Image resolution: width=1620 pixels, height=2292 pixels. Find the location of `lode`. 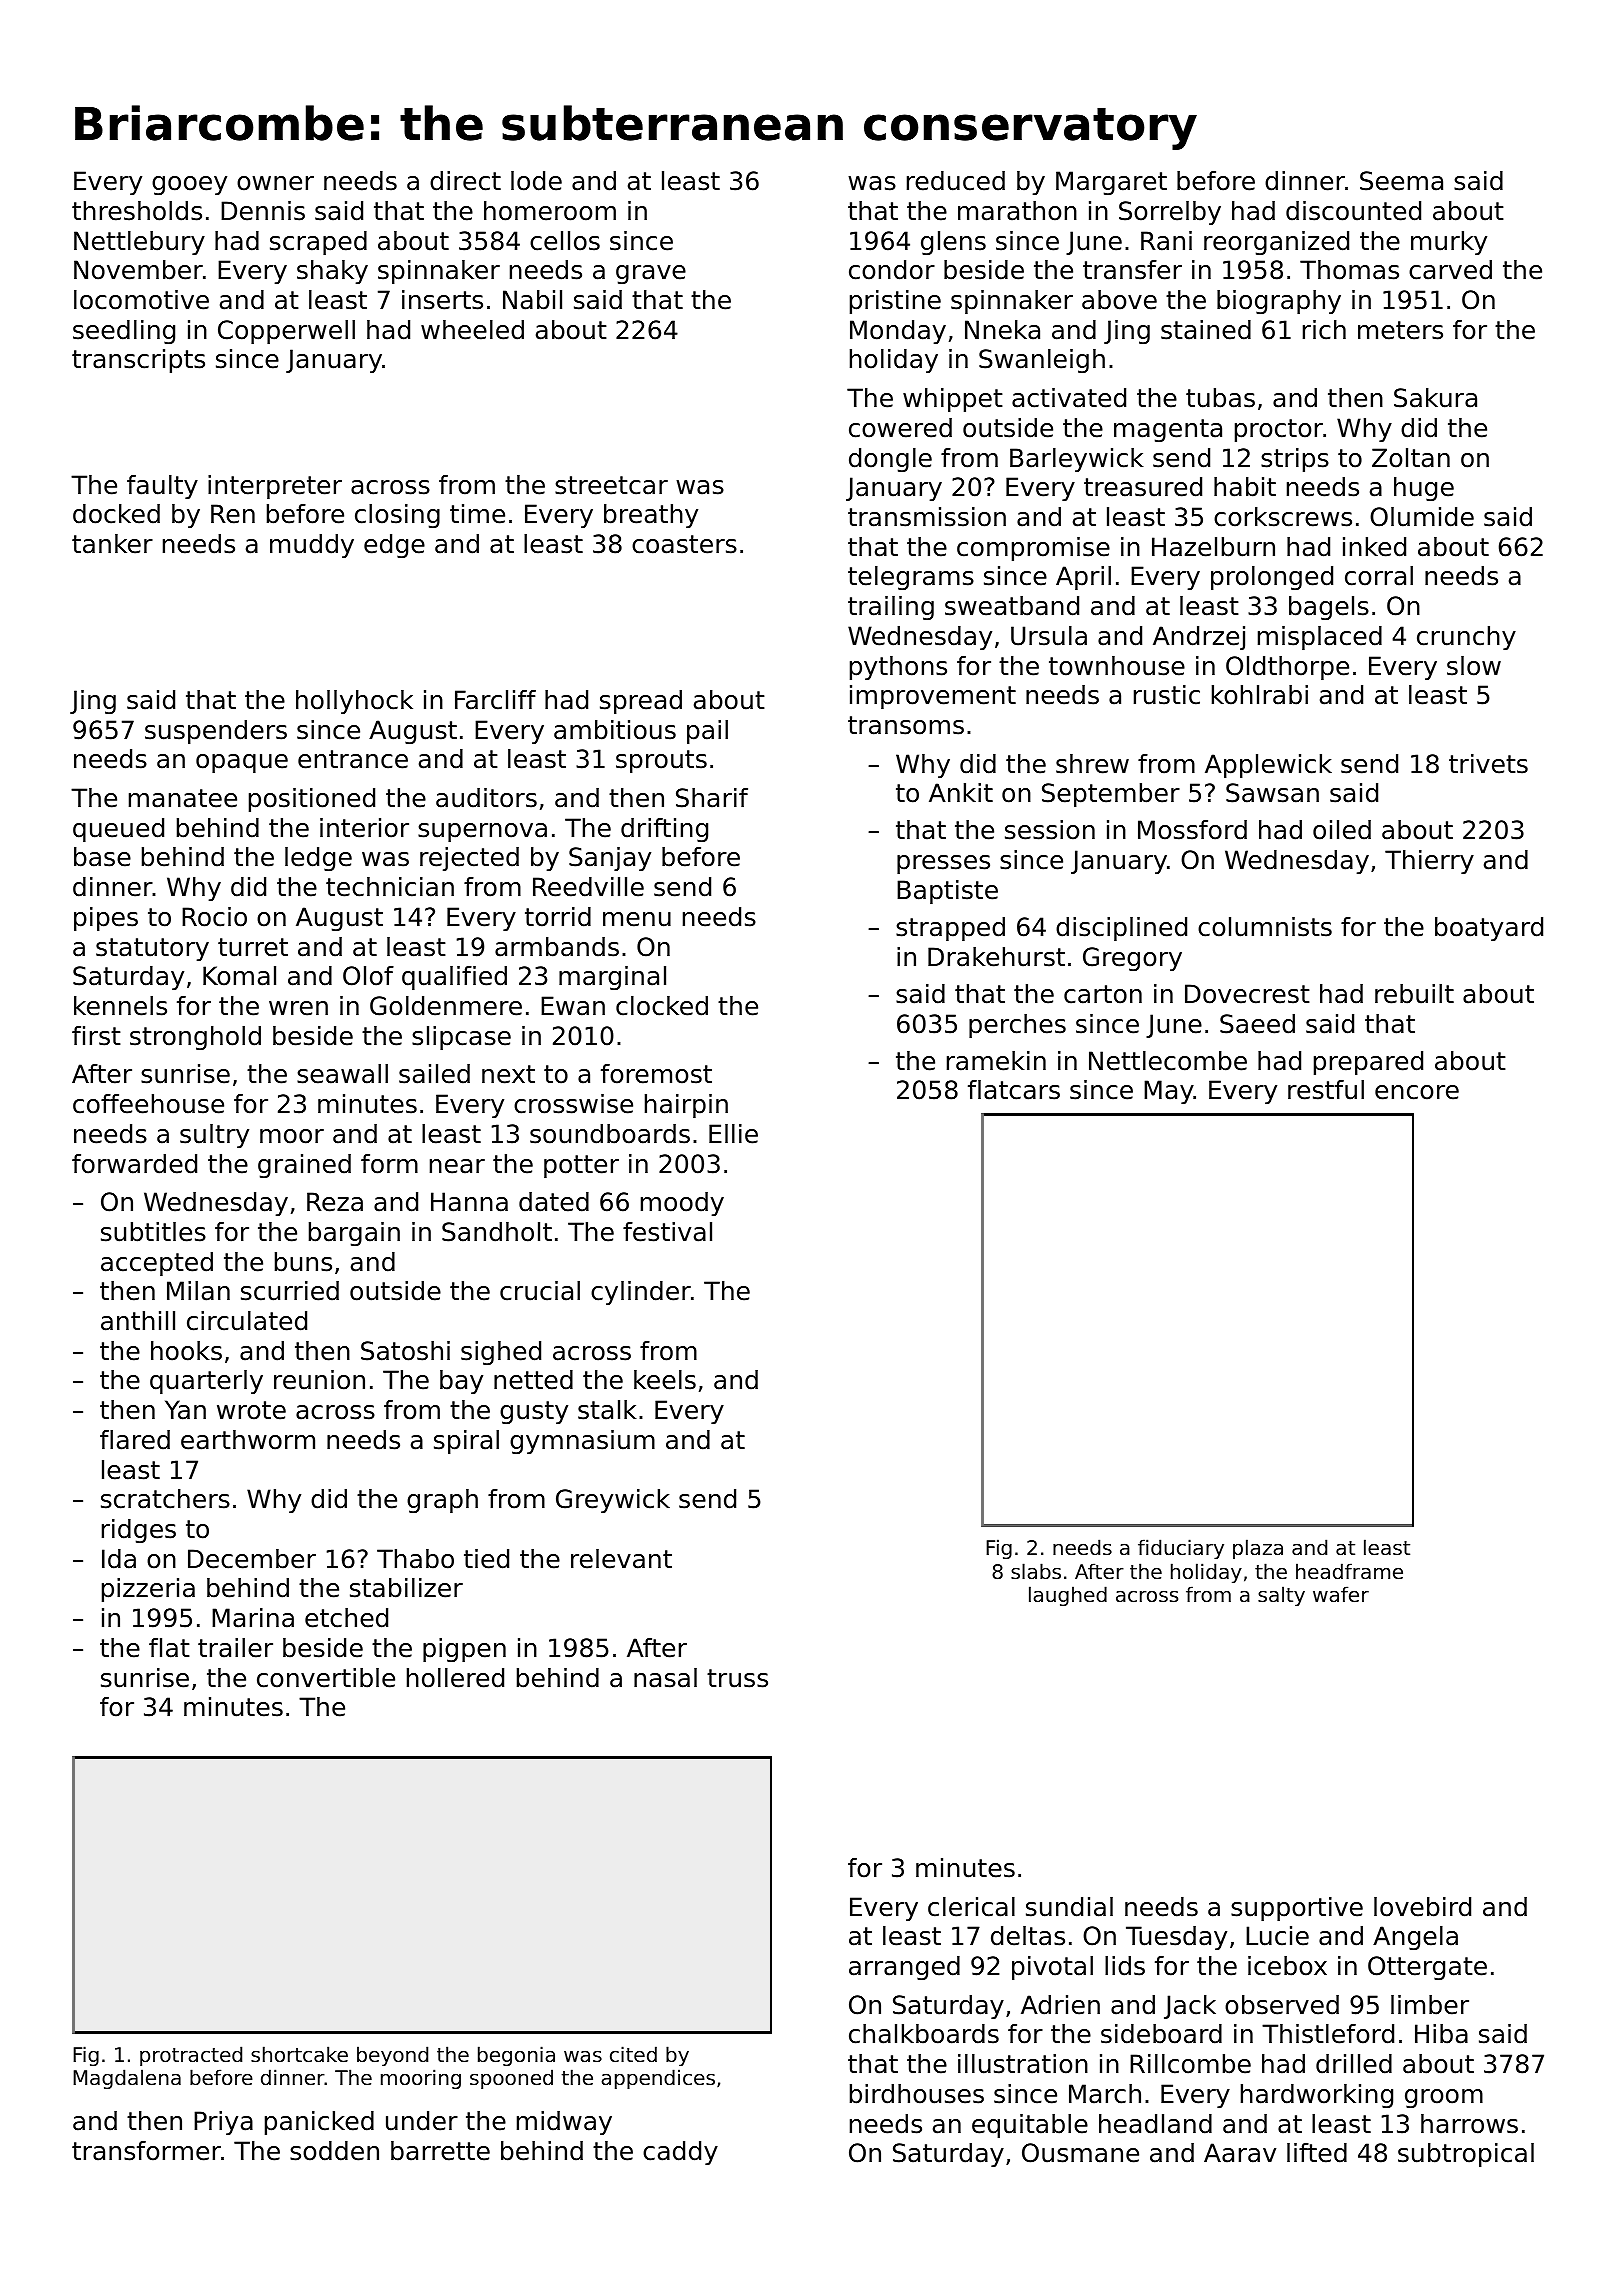

lode is located at coordinates (536, 181).
